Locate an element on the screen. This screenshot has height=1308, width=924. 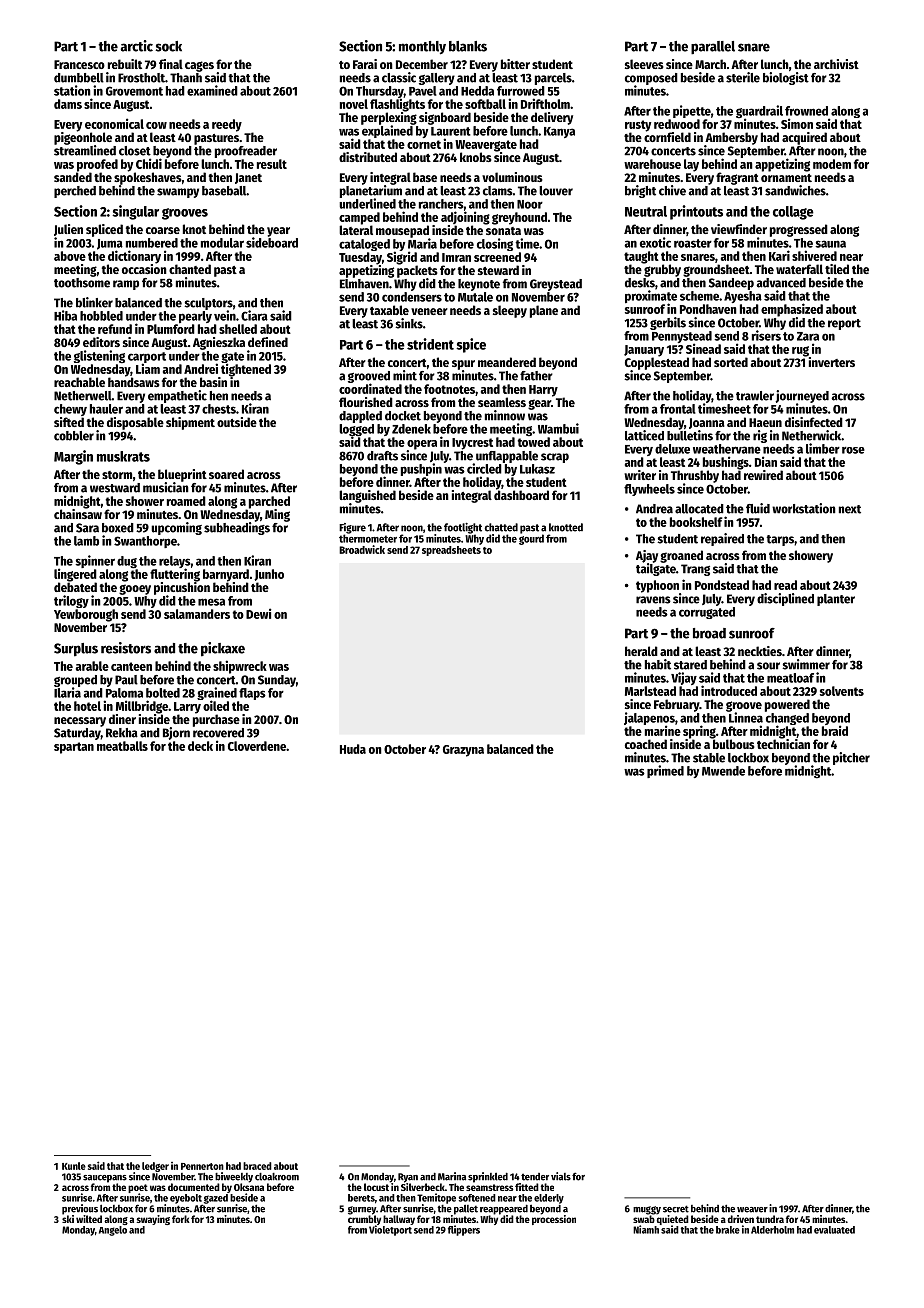
parallel is located at coordinates (713, 48).
